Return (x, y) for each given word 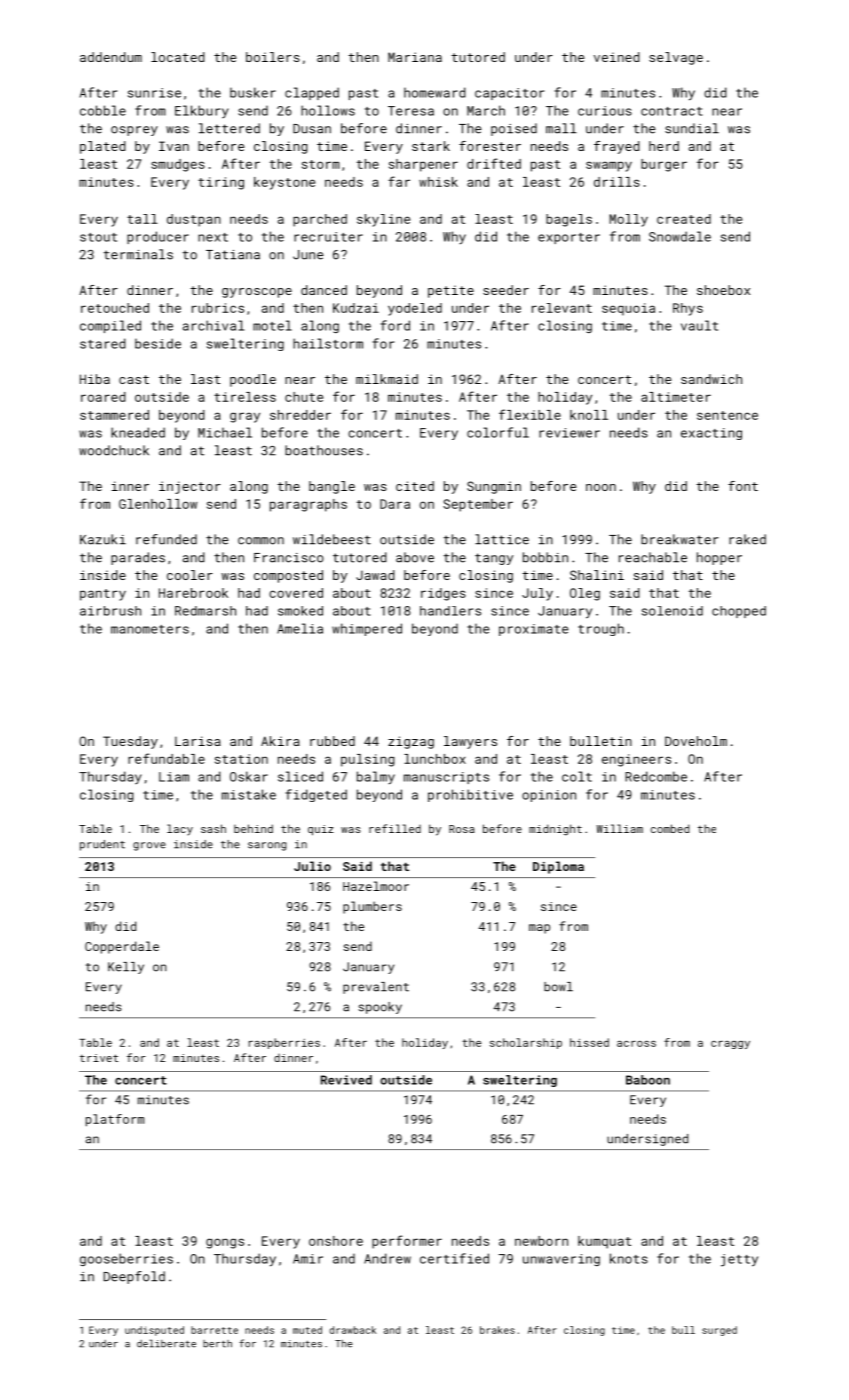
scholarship (526, 1043)
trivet (99, 1058)
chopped (739, 612)
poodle (253, 380)
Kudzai (356, 308)
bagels (569, 220)
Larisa (198, 741)
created (684, 219)
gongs (225, 1243)
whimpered (367, 629)
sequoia (628, 309)
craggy (730, 1045)
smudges (178, 165)
